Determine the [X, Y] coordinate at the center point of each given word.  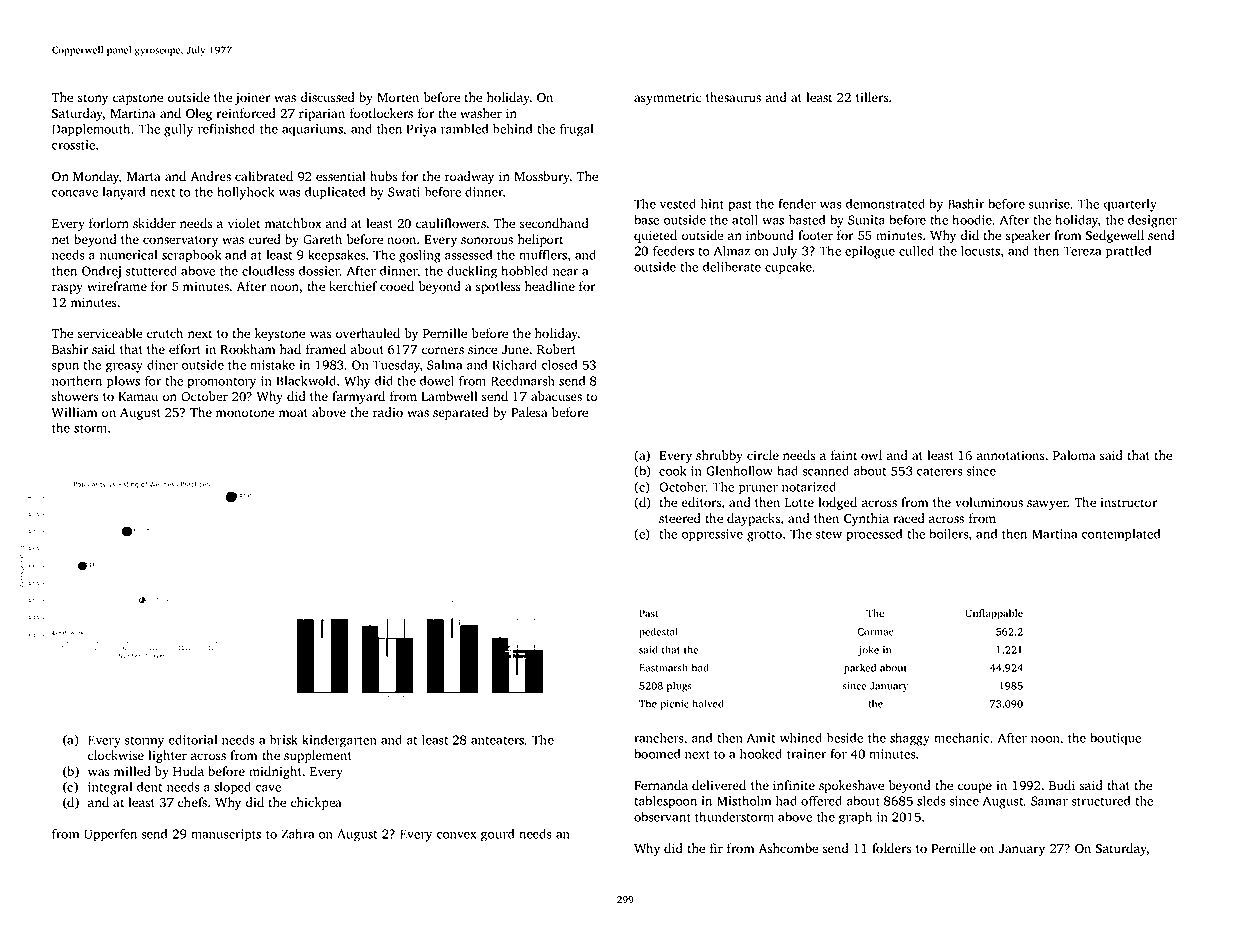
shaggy [910, 739]
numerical [129, 255]
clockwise [116, 755]
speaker [1028, 236]
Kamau [138, 396]
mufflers [543, 254]
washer [481, 113]
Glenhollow [739, 471]
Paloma [1074, 455]
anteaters [497, 741]
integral [110, 788]
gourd [498, 835]
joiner [252, 99]
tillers [872, 97]
